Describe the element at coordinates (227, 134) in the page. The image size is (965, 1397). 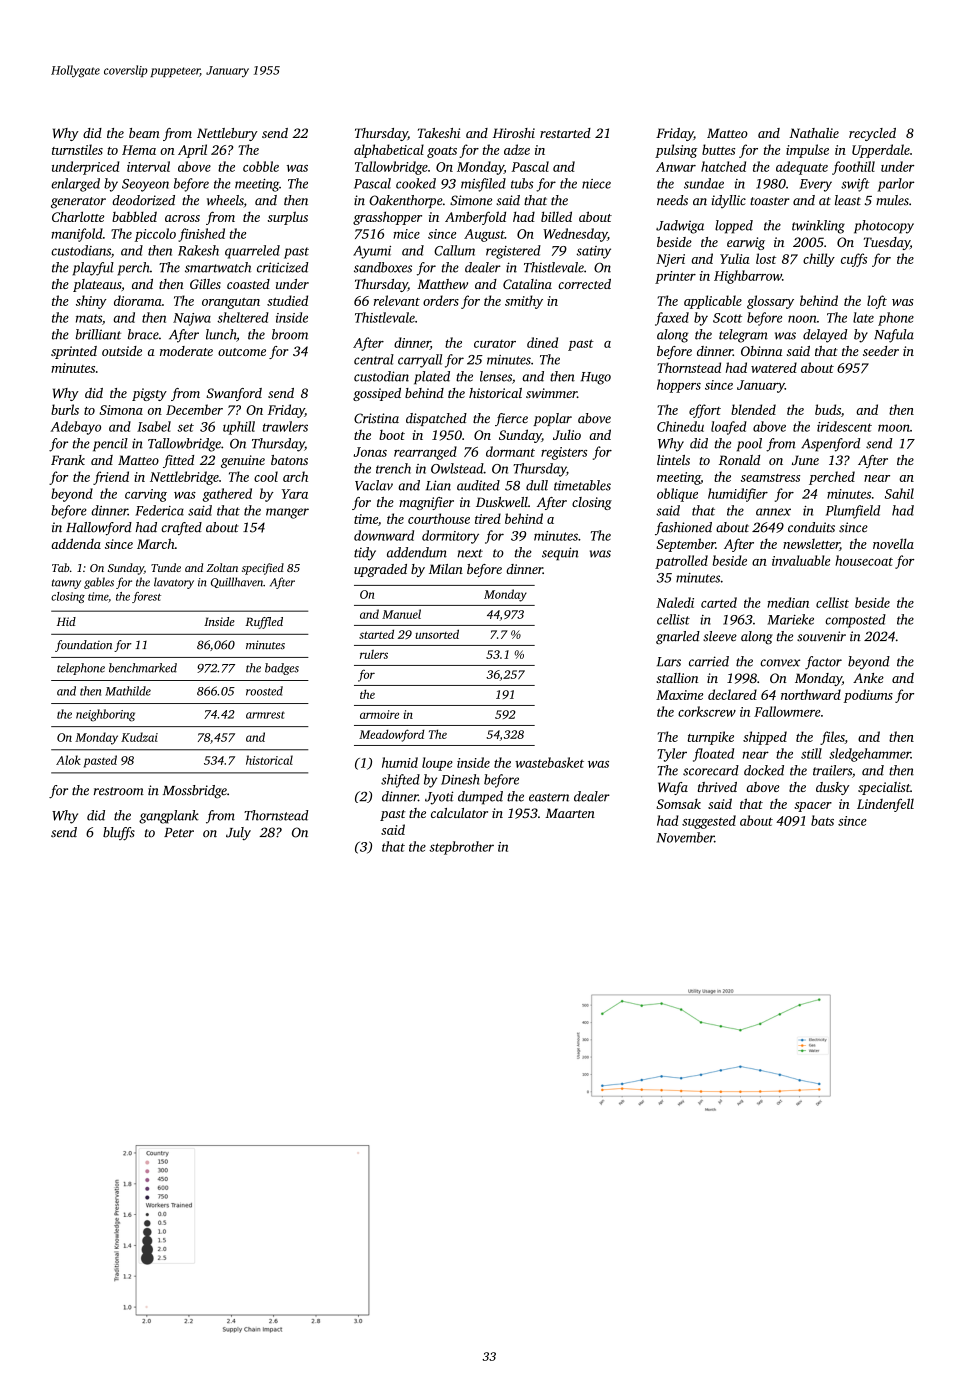
I see `Nettlebury` at that location.
